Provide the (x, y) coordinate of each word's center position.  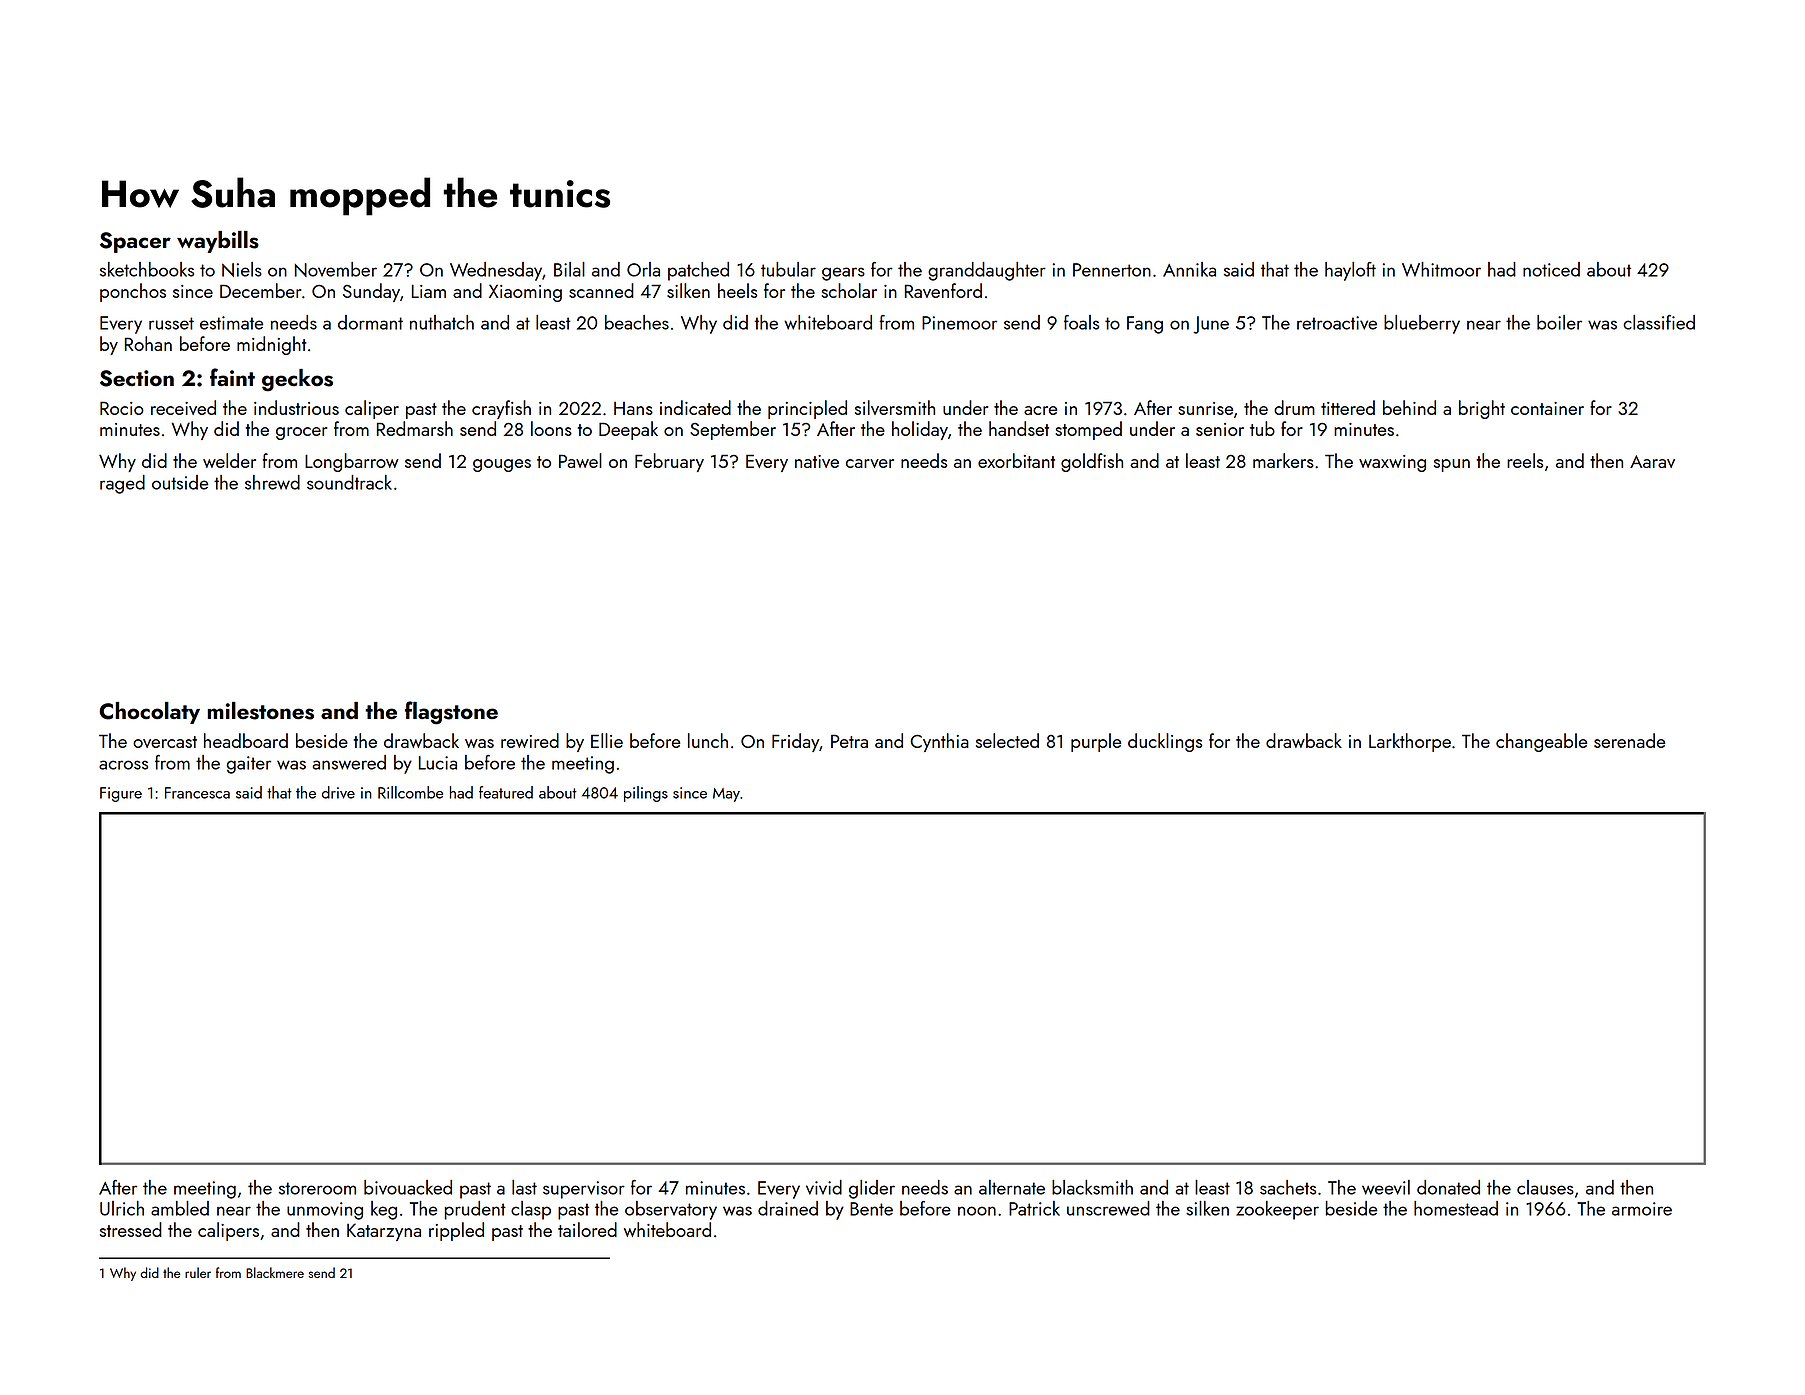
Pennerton (1112, 270)
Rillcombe (410, 792)
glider (872, 1189)
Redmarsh (415, 428)
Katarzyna (384, 1232)
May (726, 795)
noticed (1551, 269)
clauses (1545, 1187)
